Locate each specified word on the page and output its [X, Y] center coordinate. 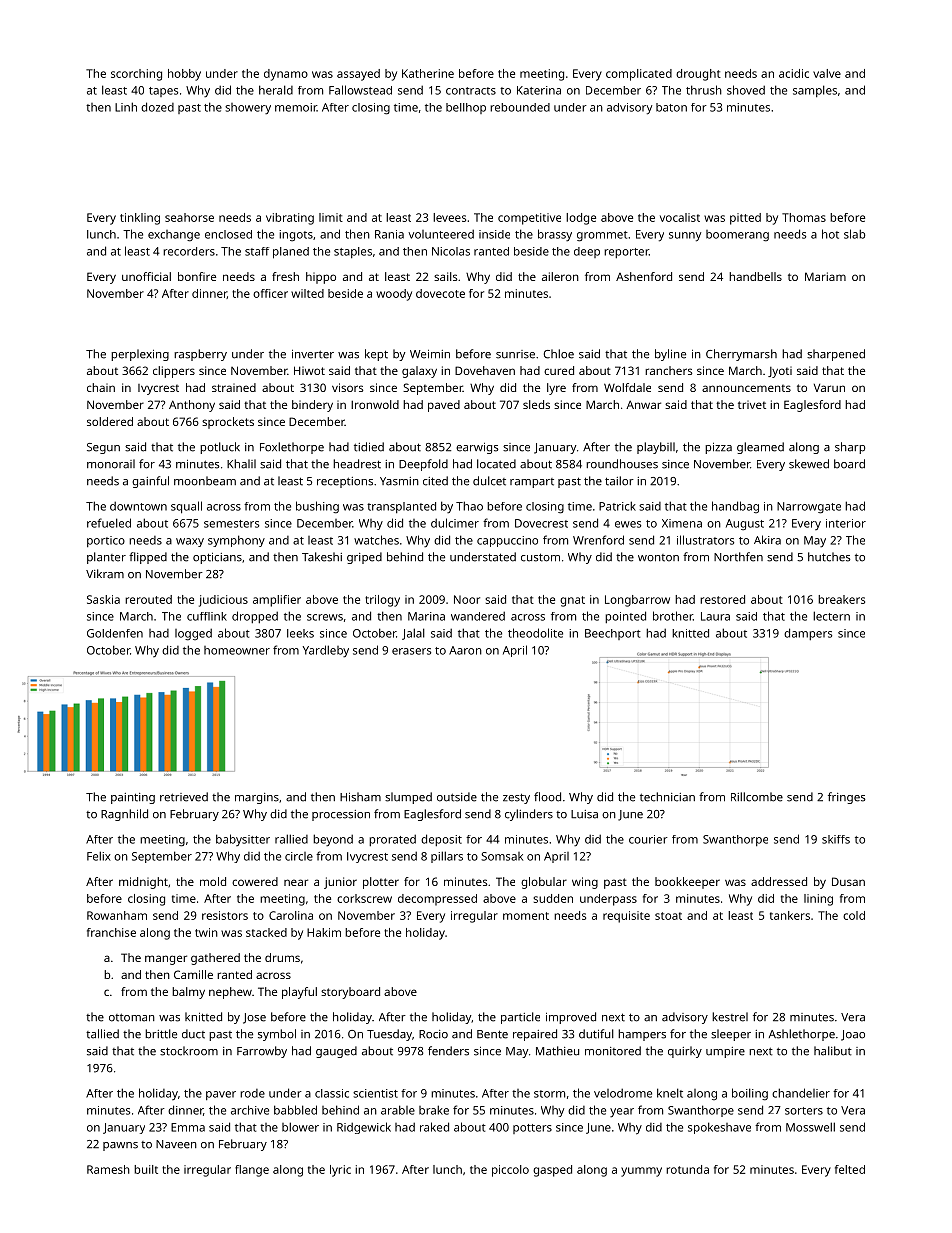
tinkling [140, 219]
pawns [120, 1146]
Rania [389, 234]
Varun [829, 388]
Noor [467, 599]
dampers [808, 634]
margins [257, 798]
